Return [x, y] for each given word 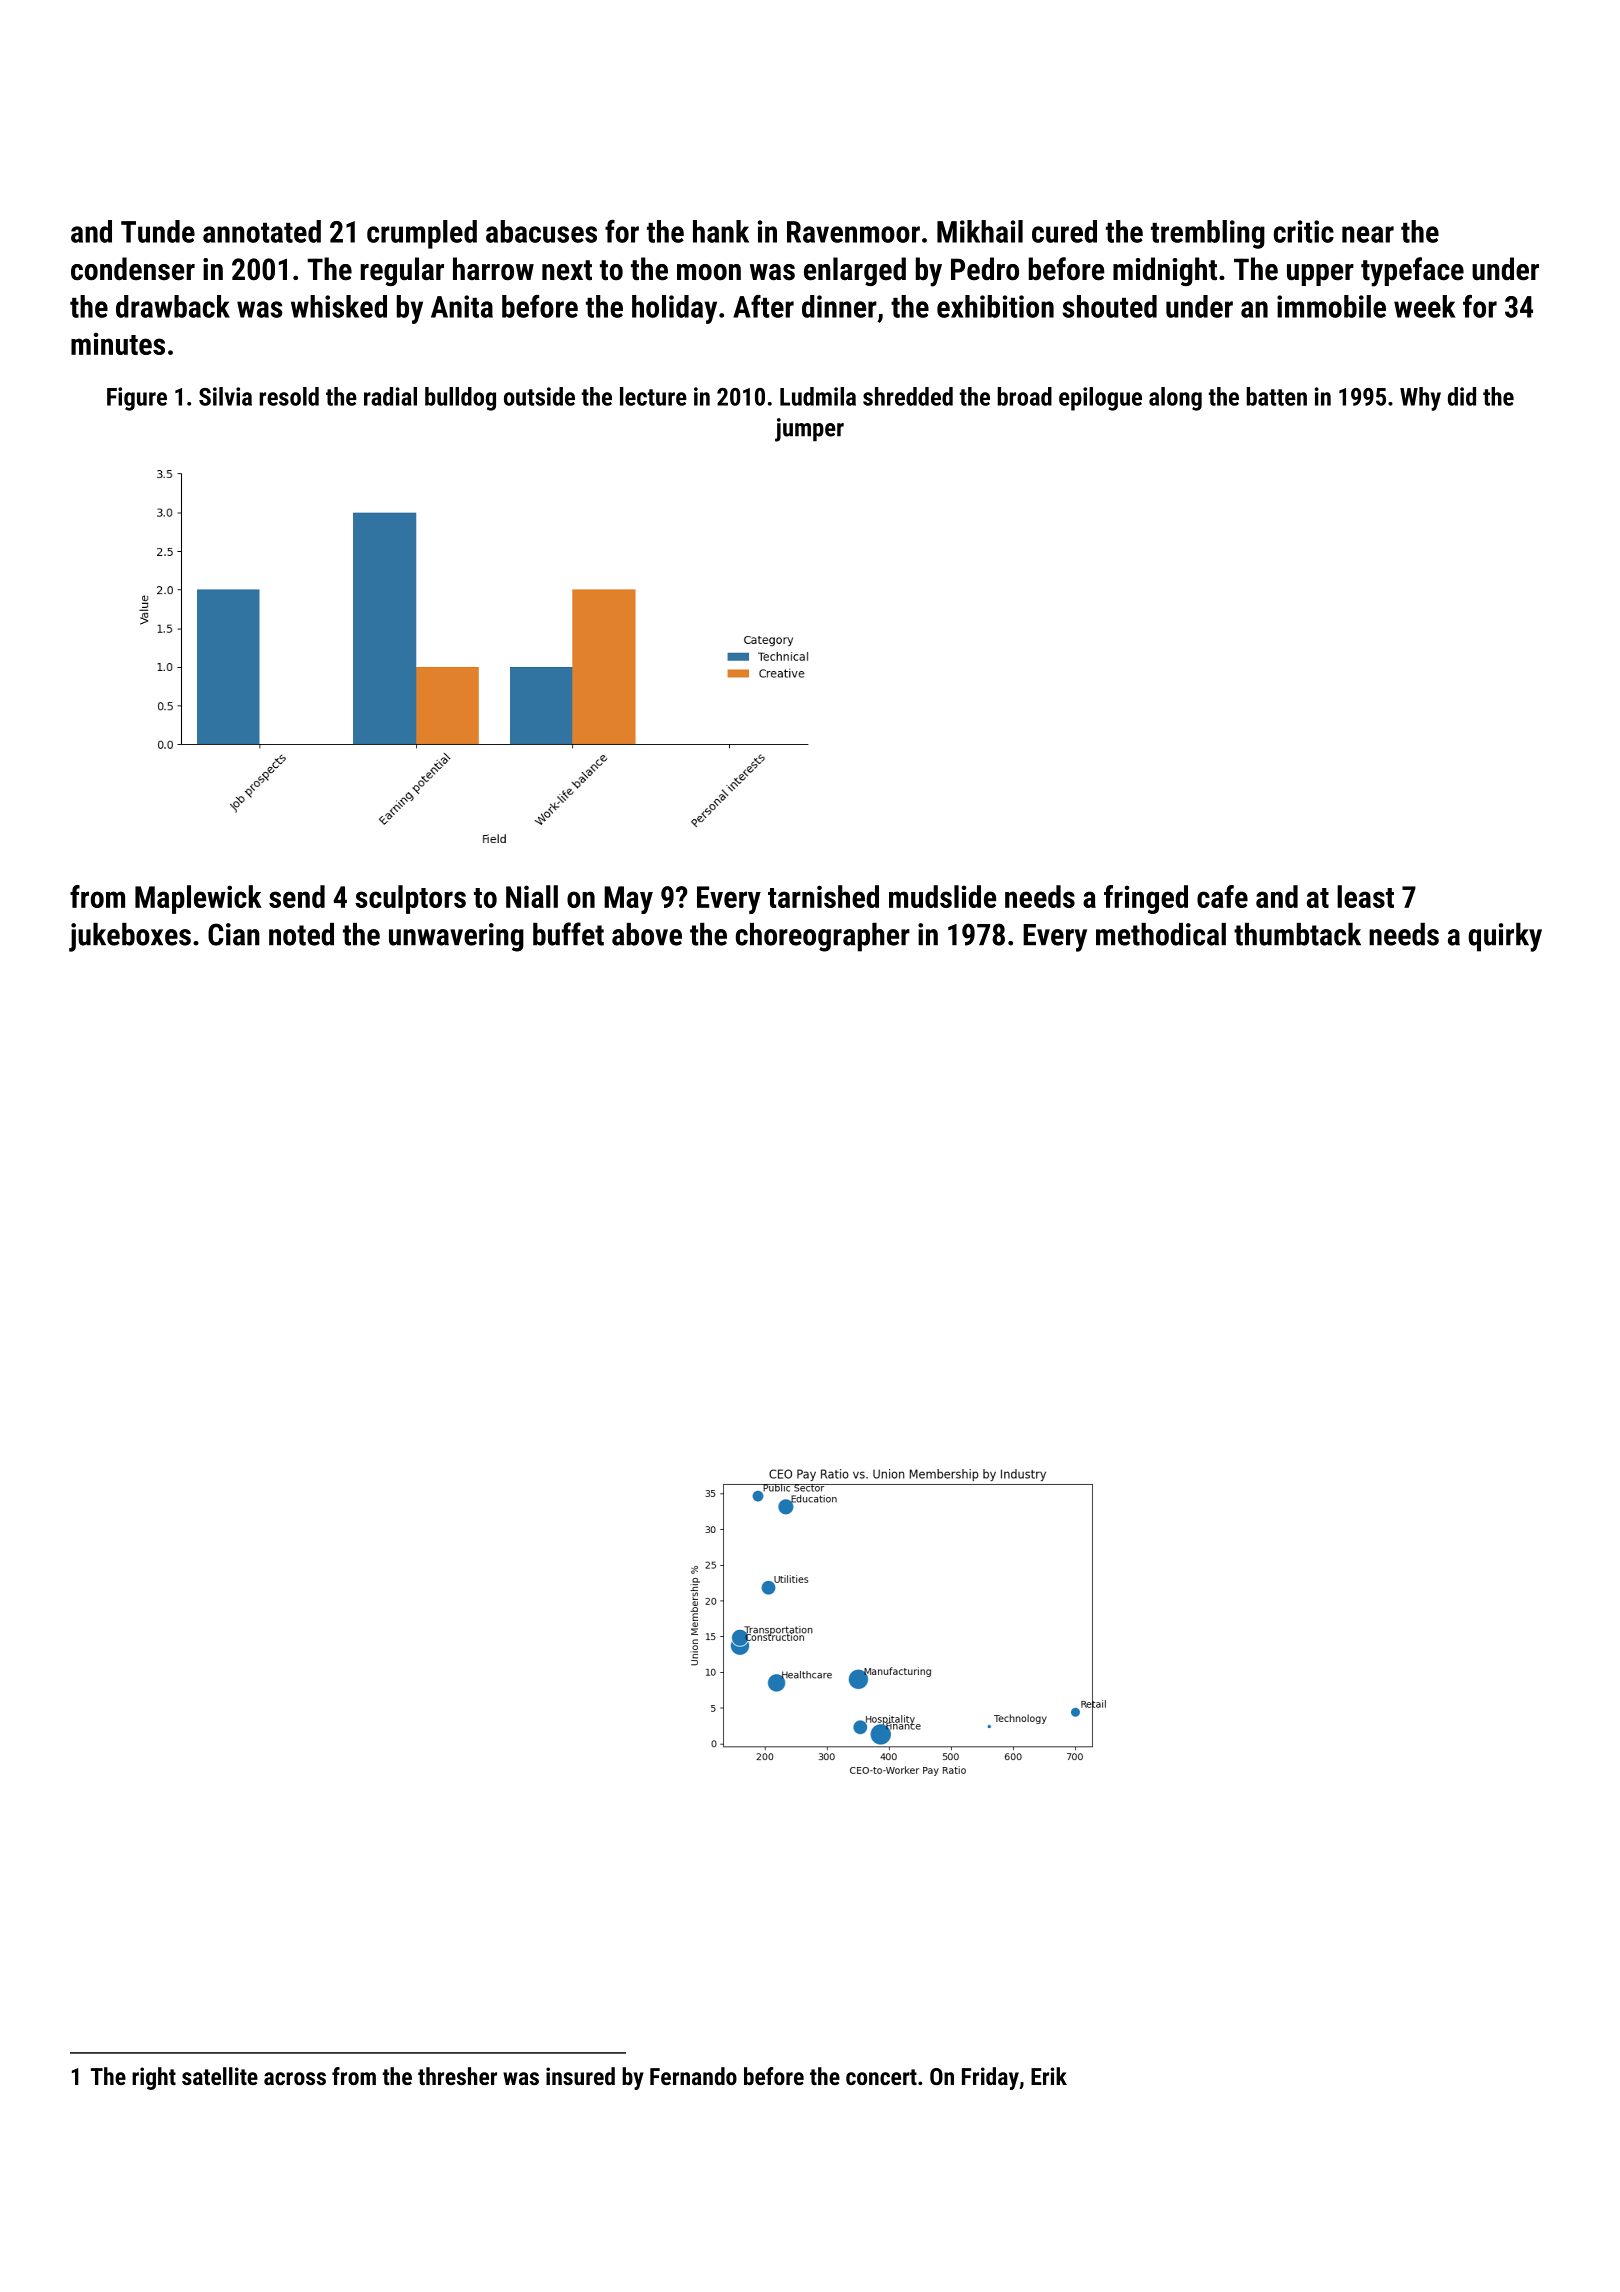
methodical [1161, 934]
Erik [1049, 2076]
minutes [118, 343]
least [1365, 896]
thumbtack [1297, 934]
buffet [568, 934]
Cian [234, 934]
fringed [1146, 899]
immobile [1331, 306]
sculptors [410, 899]
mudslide [942, 896]
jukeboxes [130, 937]
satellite [220, 2076]
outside [539, 396]
